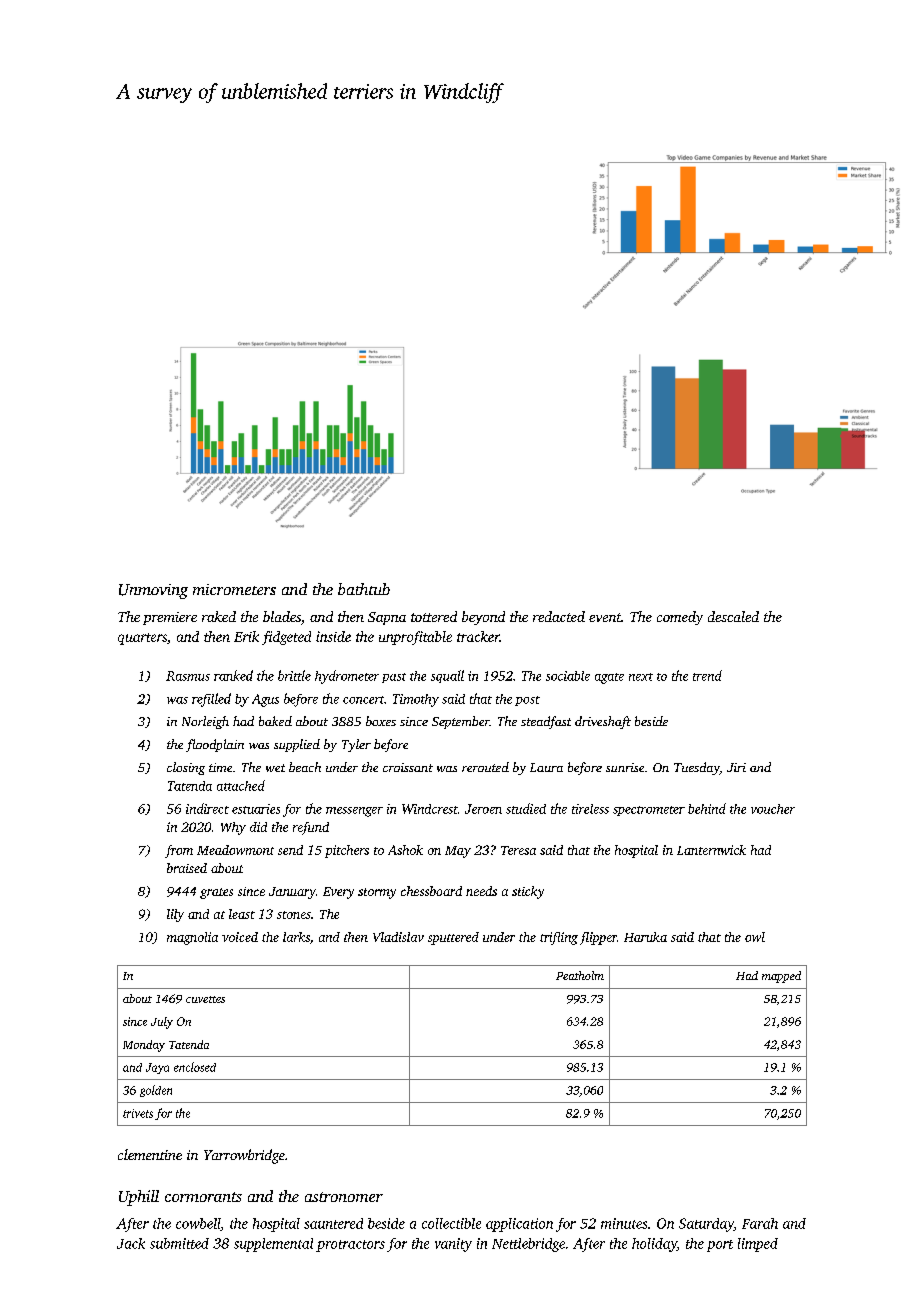  Describe the element at coordinates (483, 618) in the screenshot. I see `beyond` at that location.
